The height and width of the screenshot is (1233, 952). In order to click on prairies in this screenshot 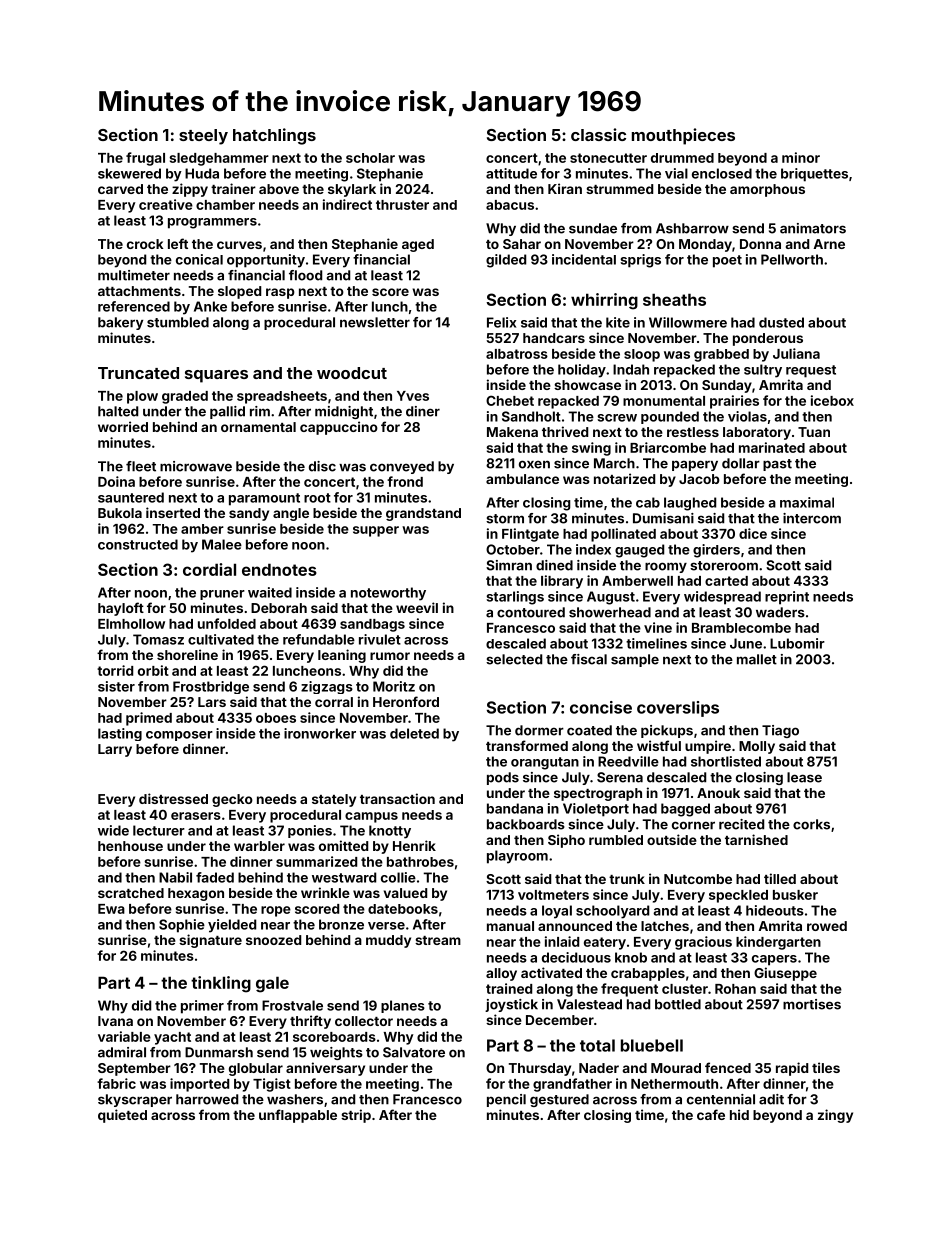, I will do `click(734, 402)`.
